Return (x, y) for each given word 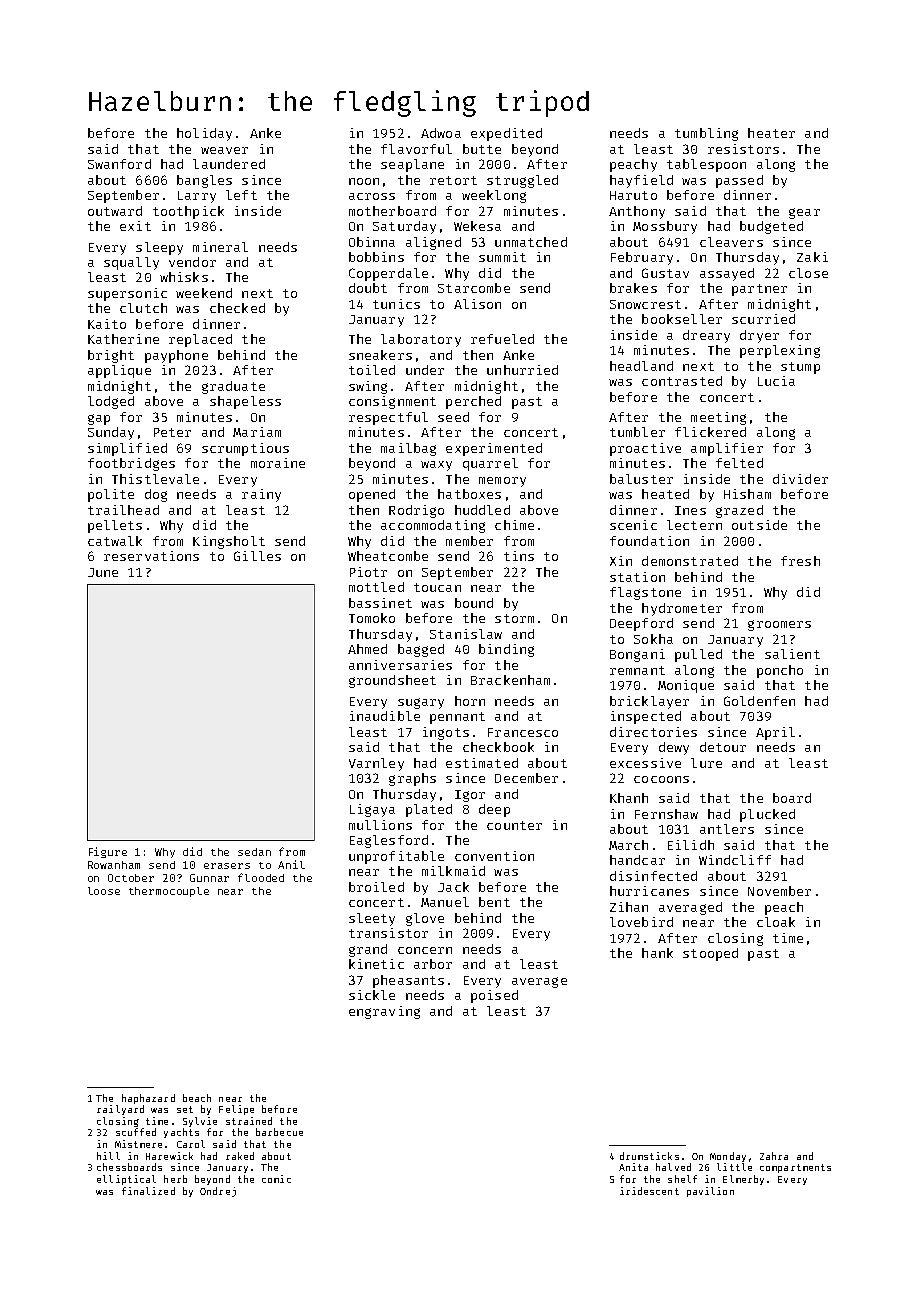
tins (519, 556)
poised (494, 996)
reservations (151, 556)
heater (771, 133)
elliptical (126, 1180)
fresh (800, 561)
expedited (506, 134)
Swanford (119, 164)
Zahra (774, 1156)
